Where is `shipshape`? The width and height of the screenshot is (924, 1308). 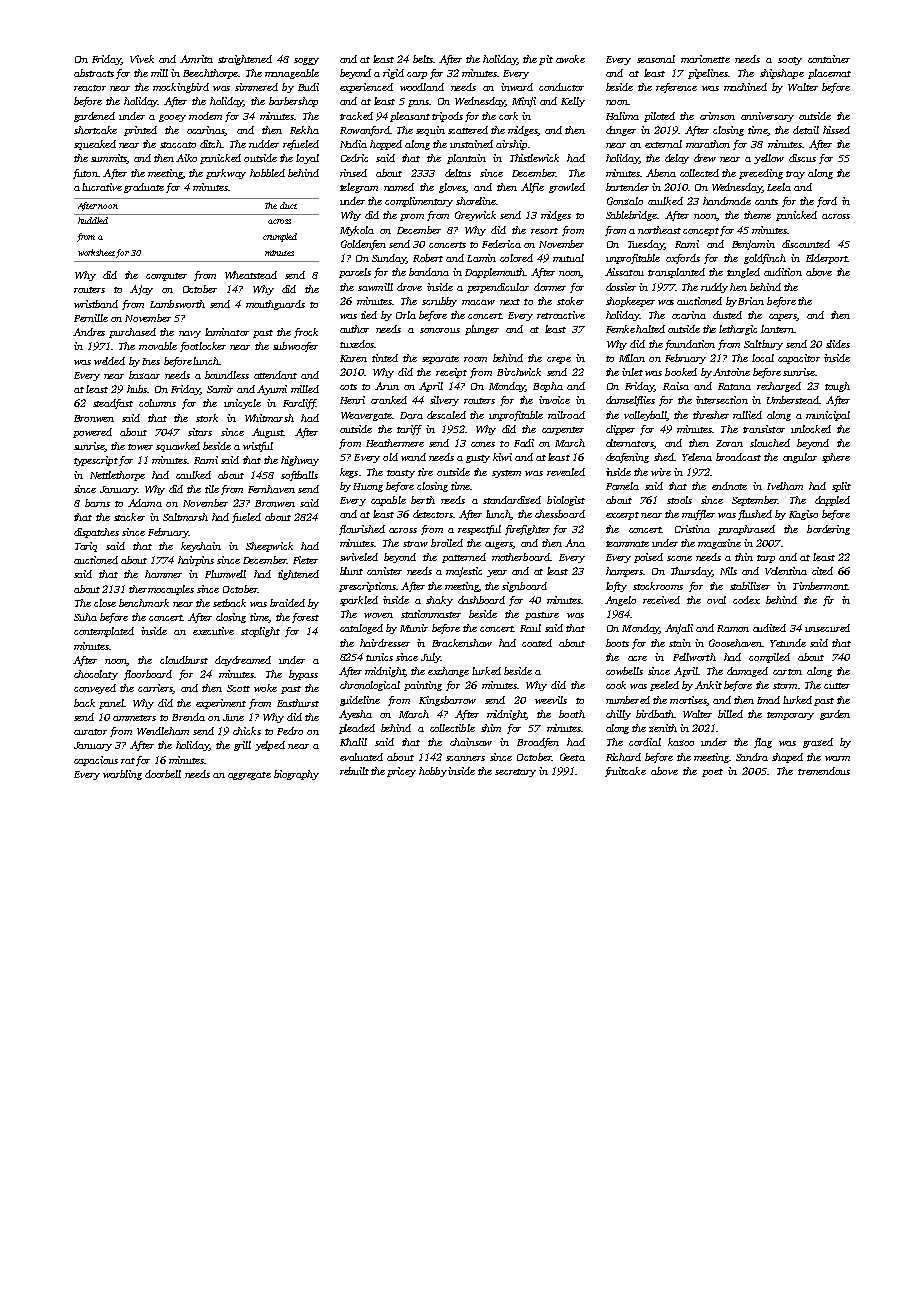 shipshape is located at coordinates (782, 74).
